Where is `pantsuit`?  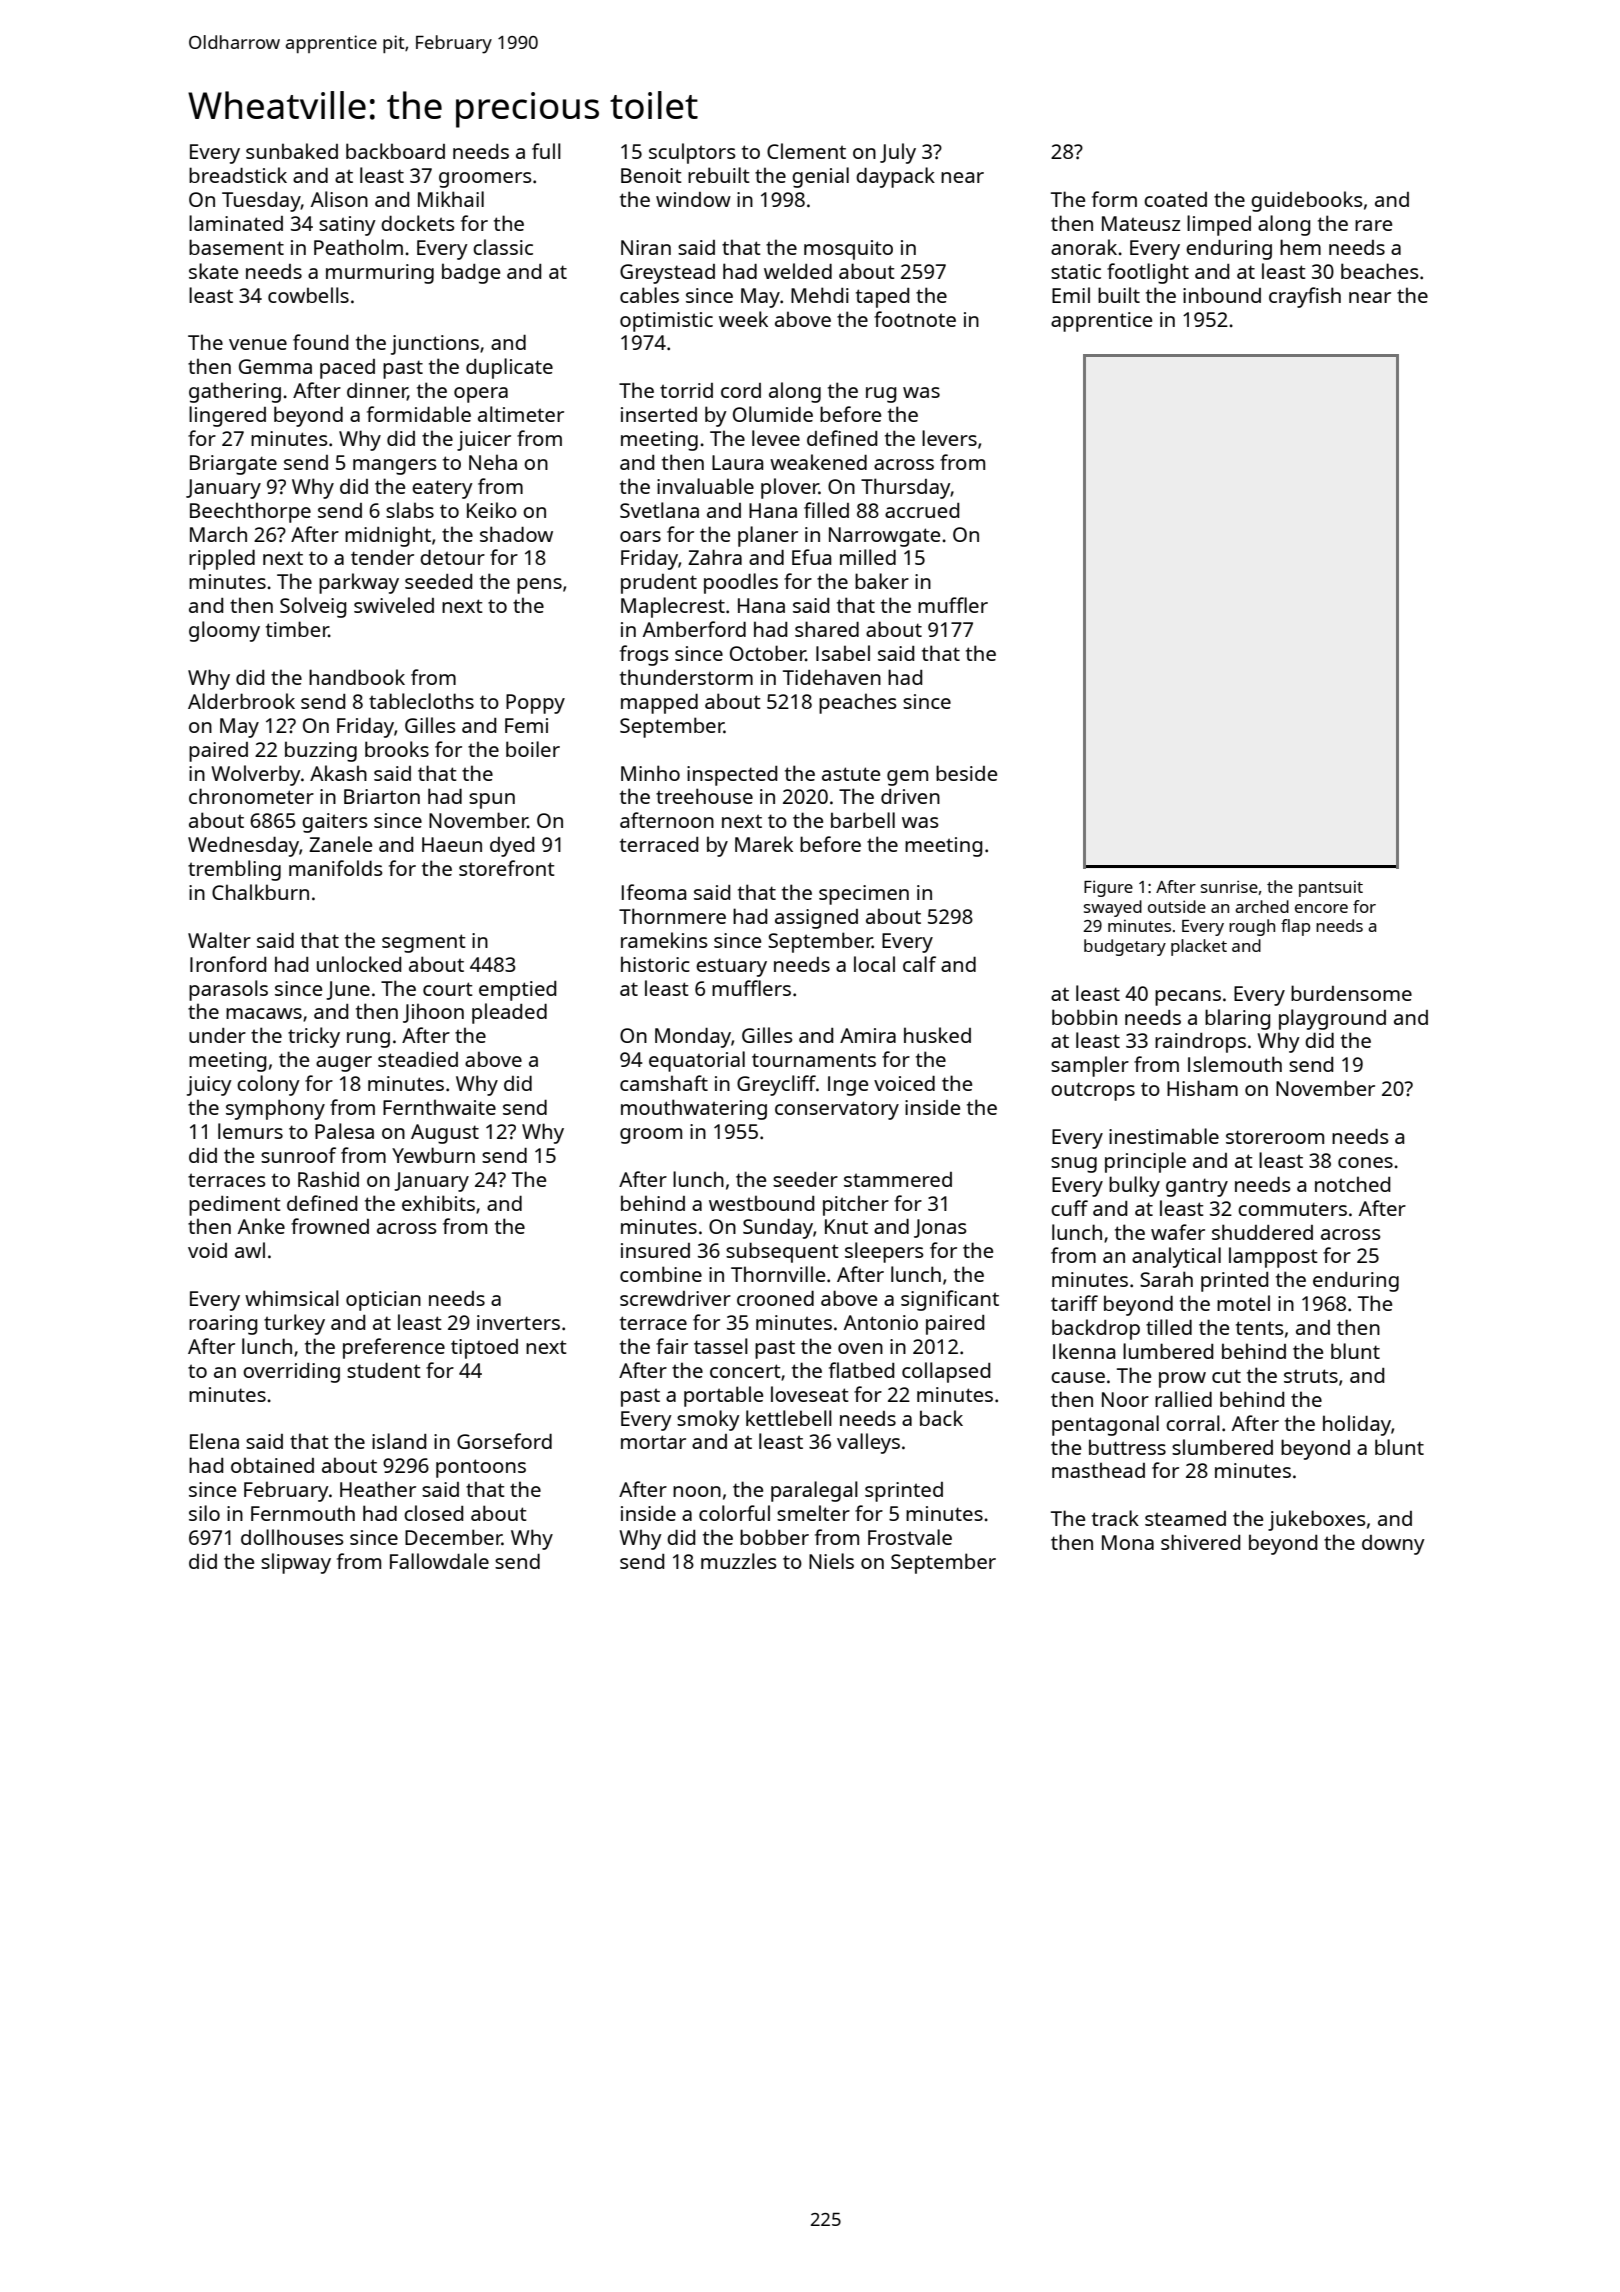
pantsuit is located at coordinates (1331, 888).
